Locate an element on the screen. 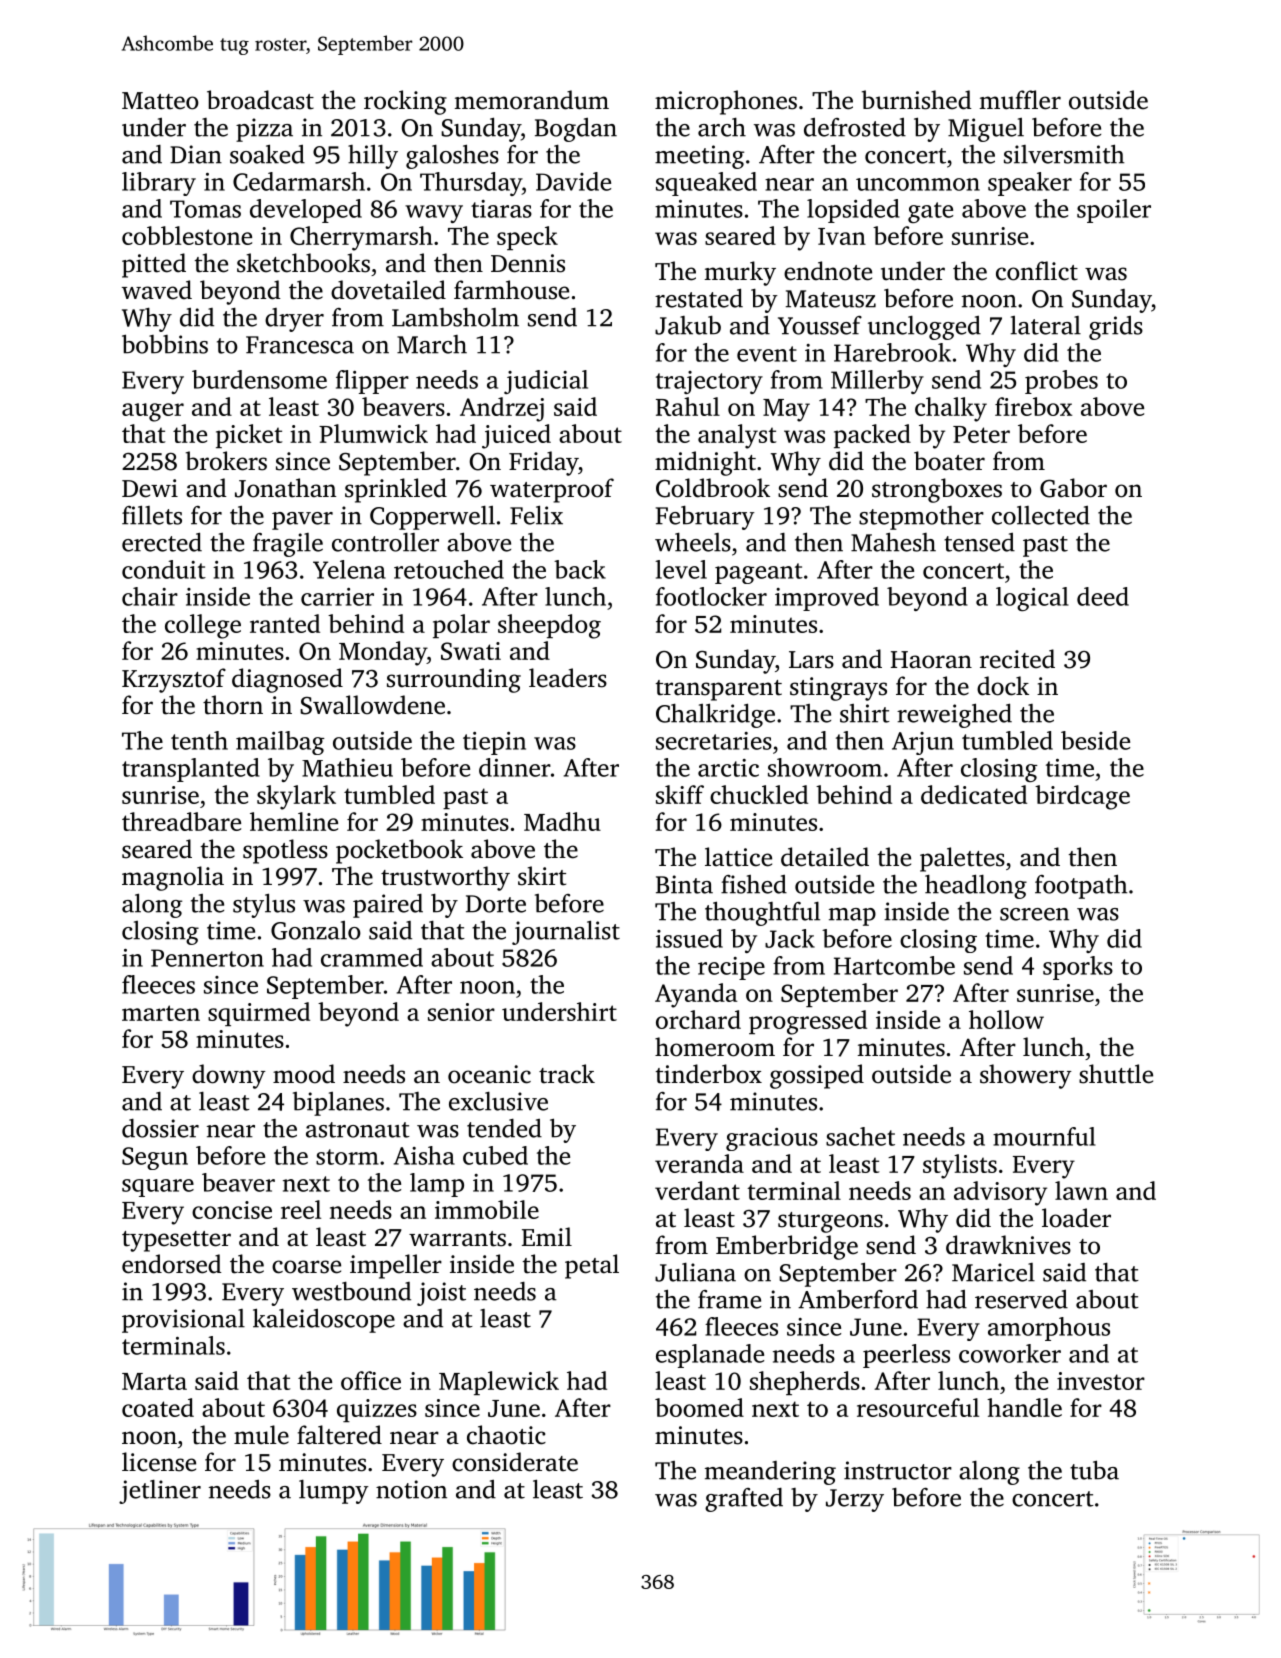 This screenshot has height=1658, width=1281. gate is located at coordinates (930, 212).
